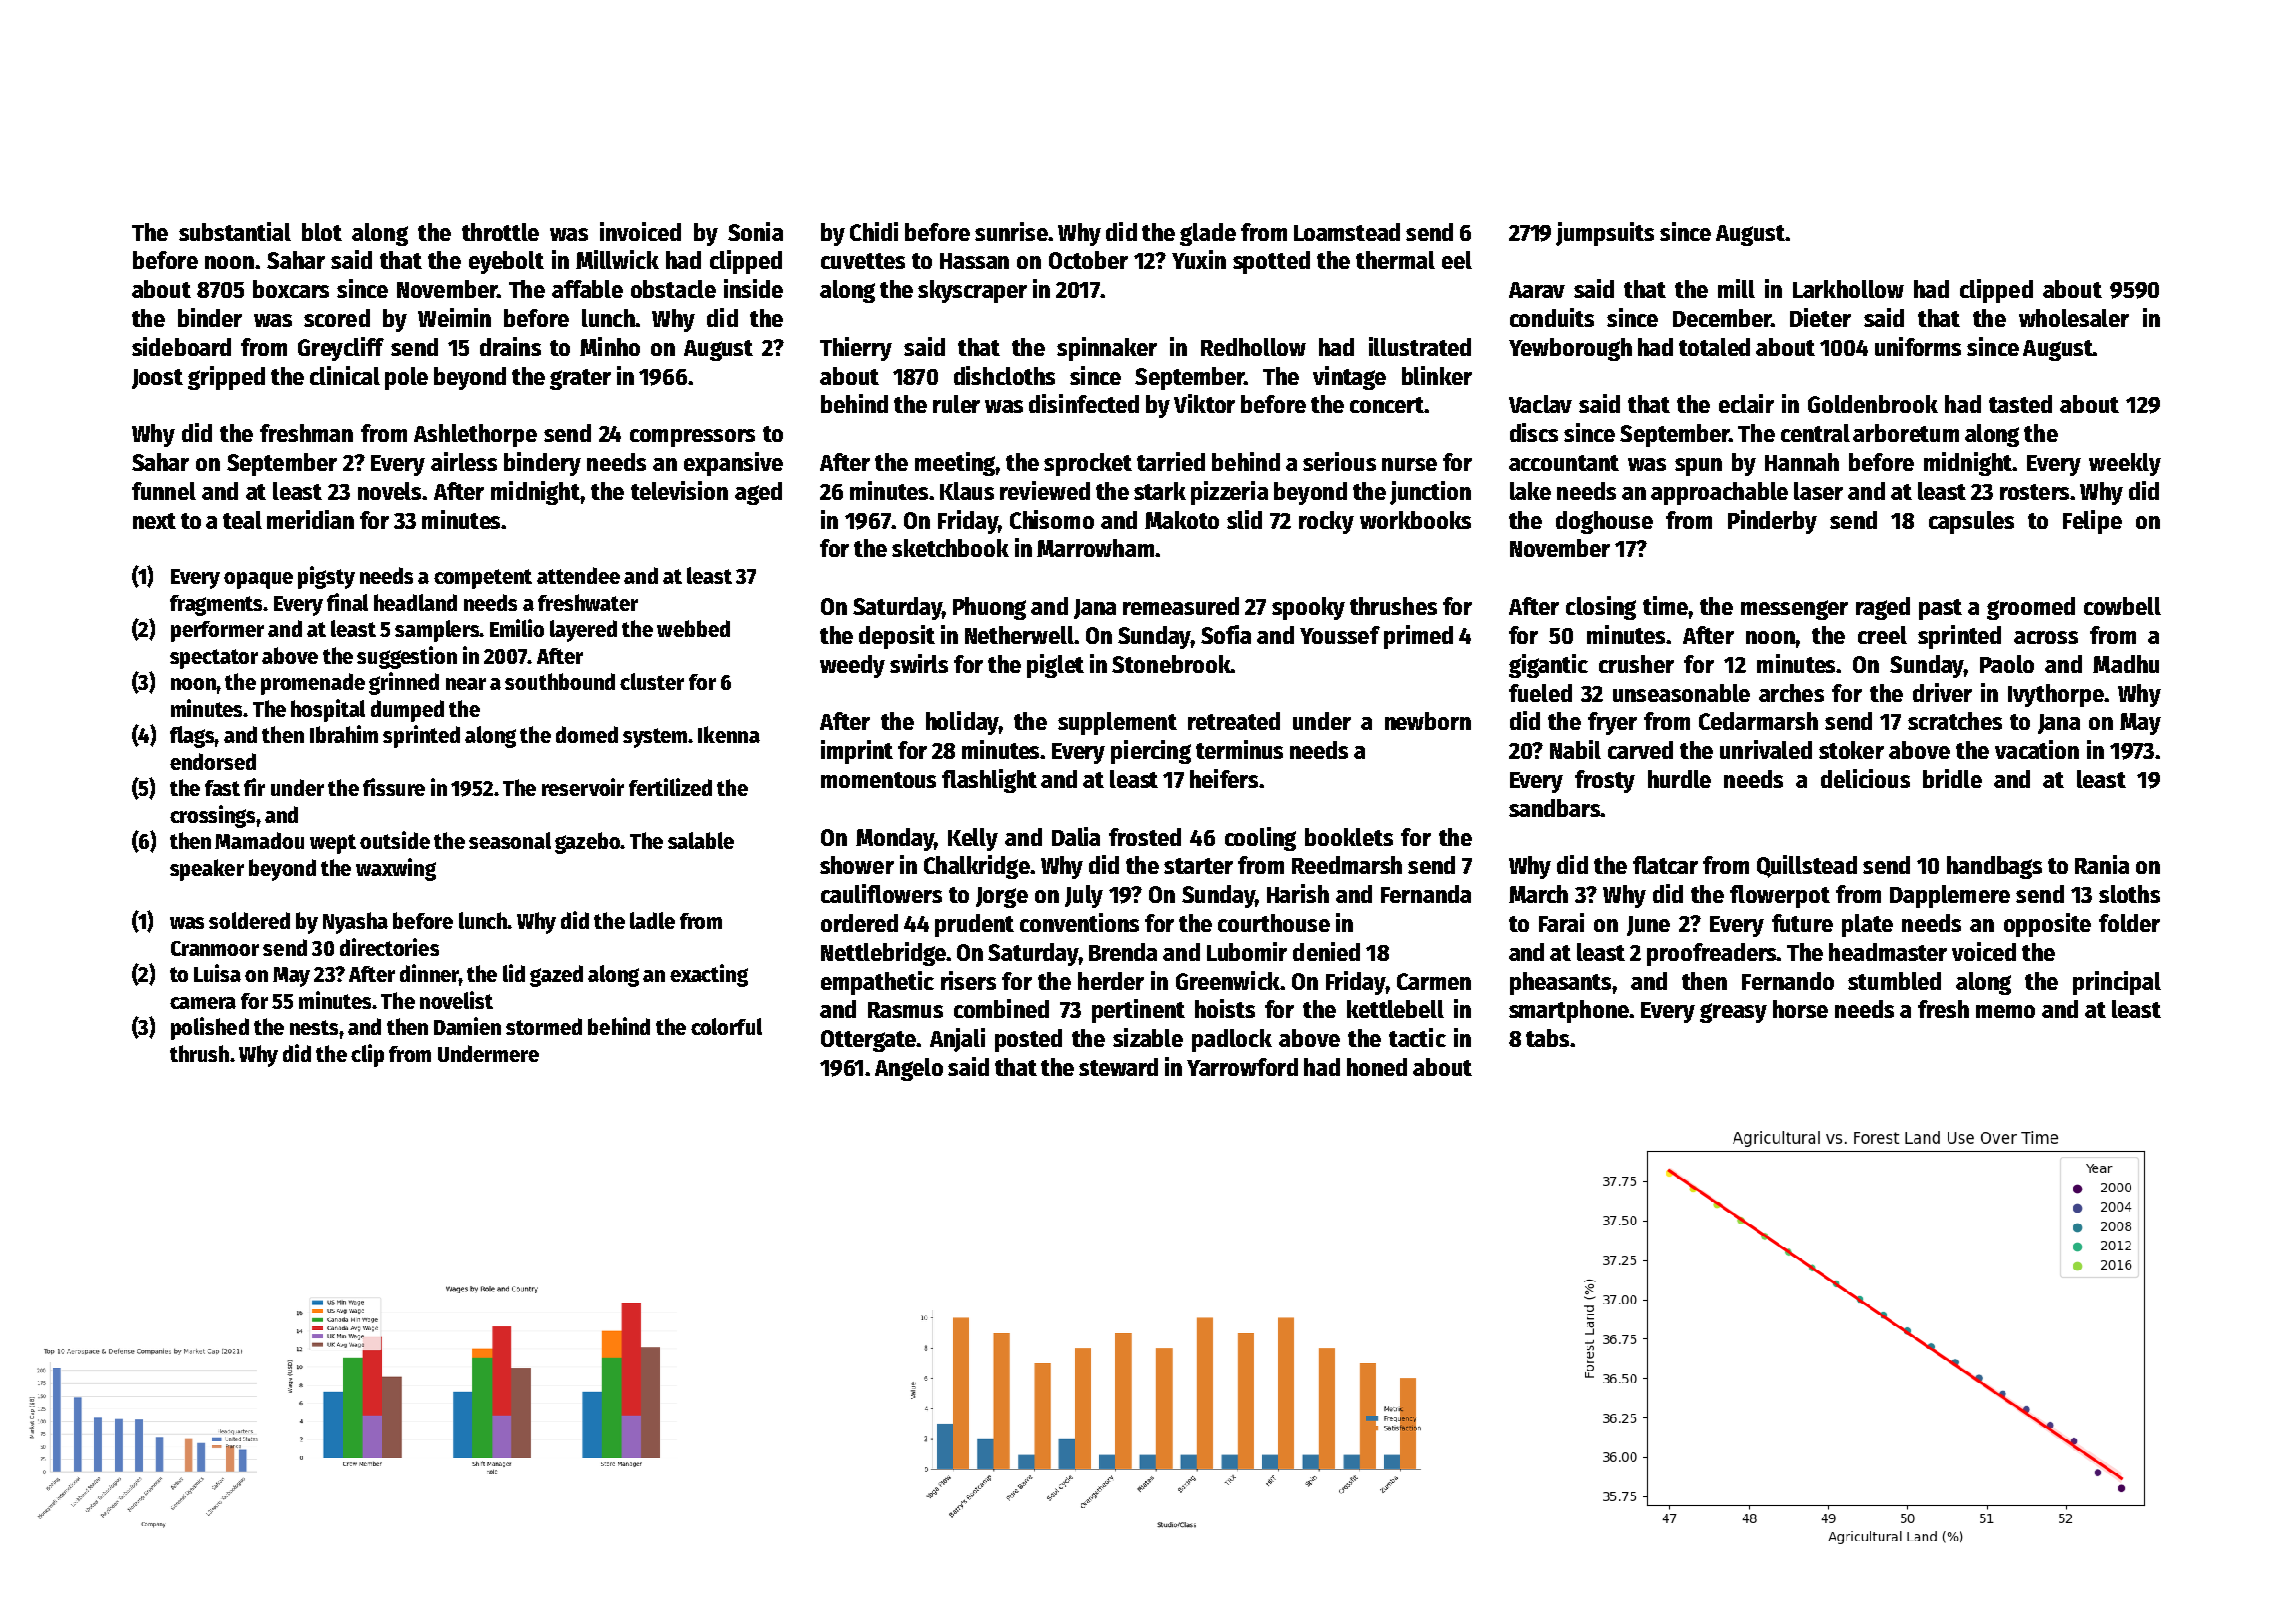 The width and height of the screenshot is (2292, 1620). Describe the element at coordinates (1377, 1067) in the screenshot. I see `honed` at that location.
